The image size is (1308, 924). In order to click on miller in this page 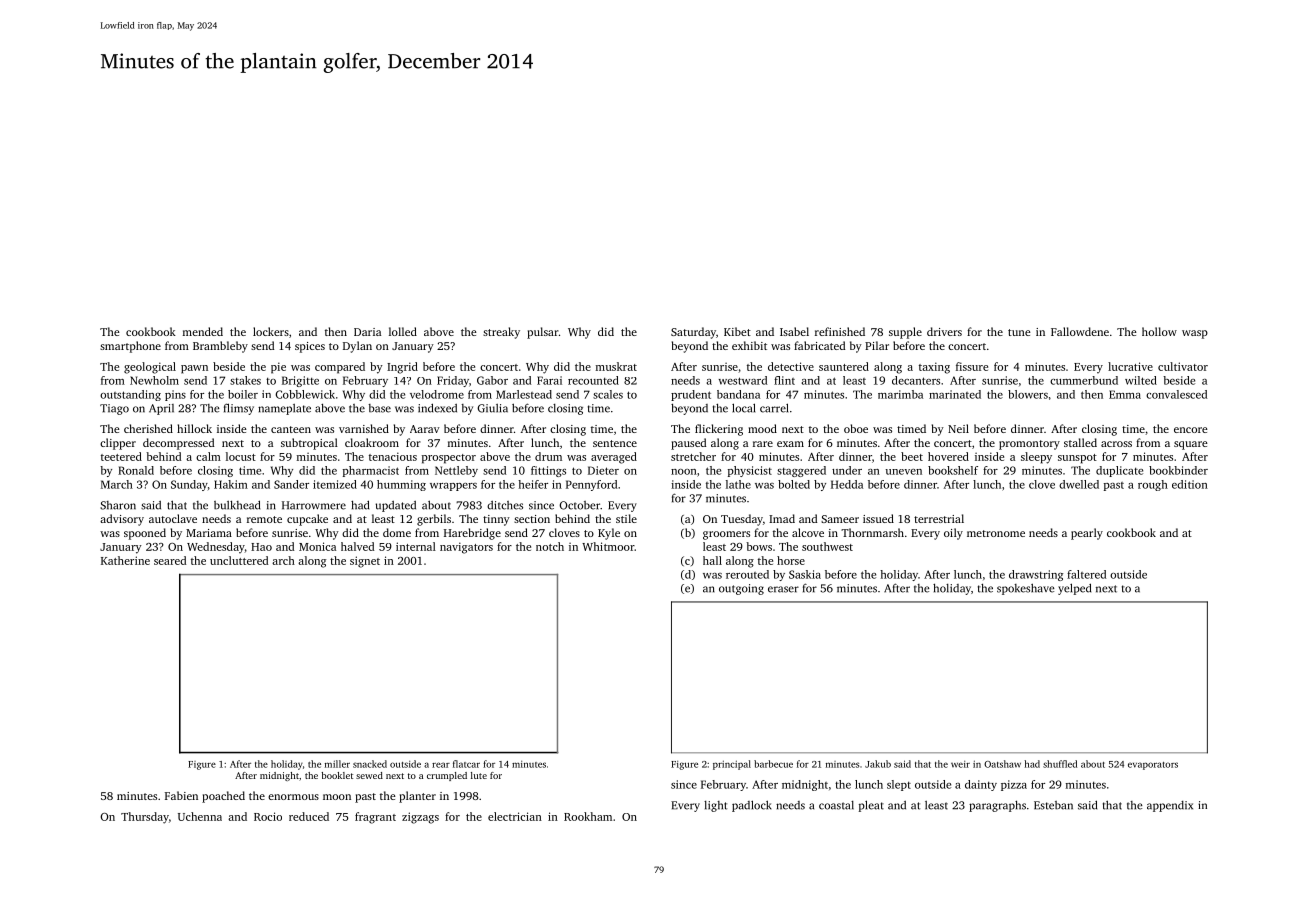, I will do `click(337, 764)`.
